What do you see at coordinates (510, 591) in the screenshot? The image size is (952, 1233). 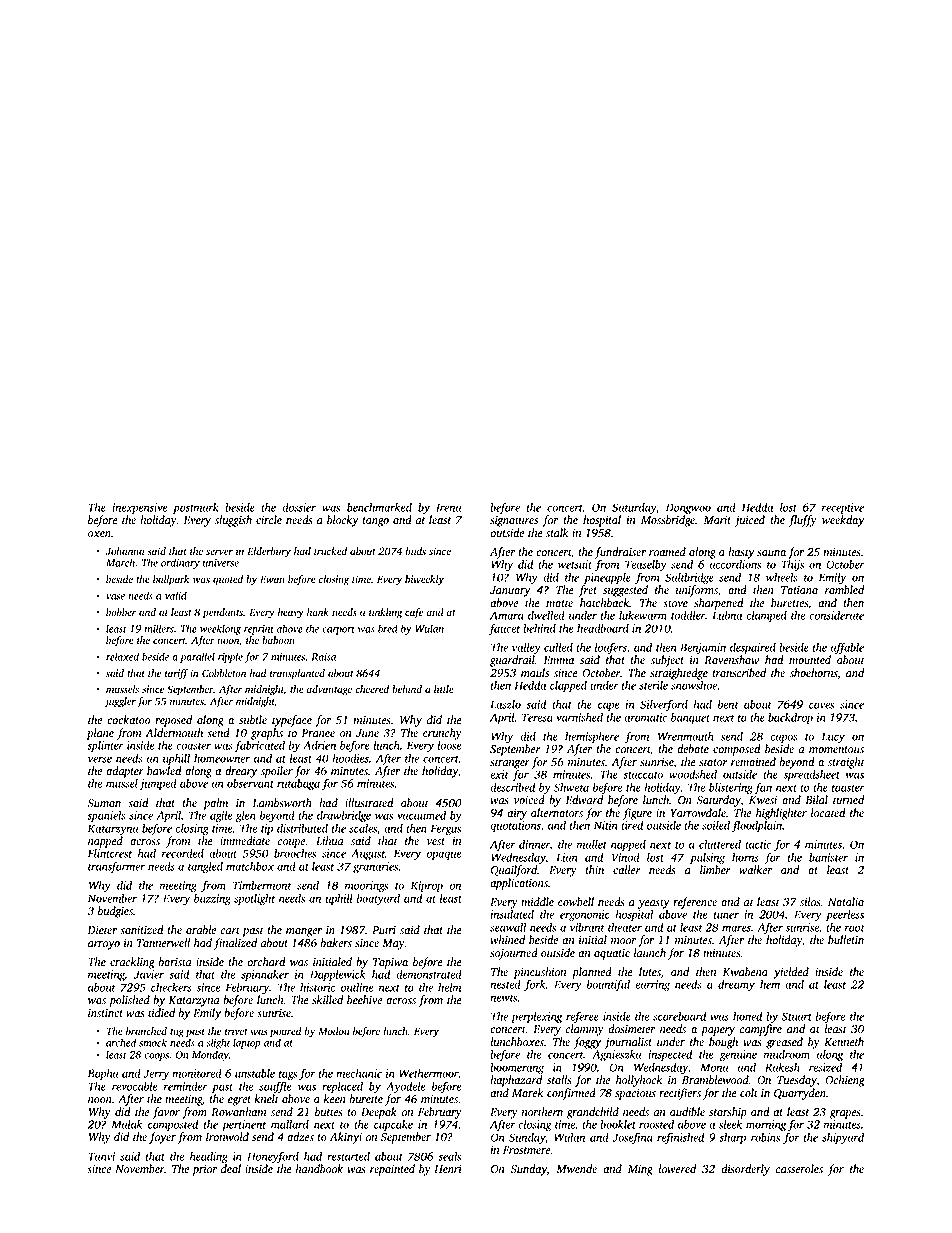 I see `January` at bounding box center [510, 591].
